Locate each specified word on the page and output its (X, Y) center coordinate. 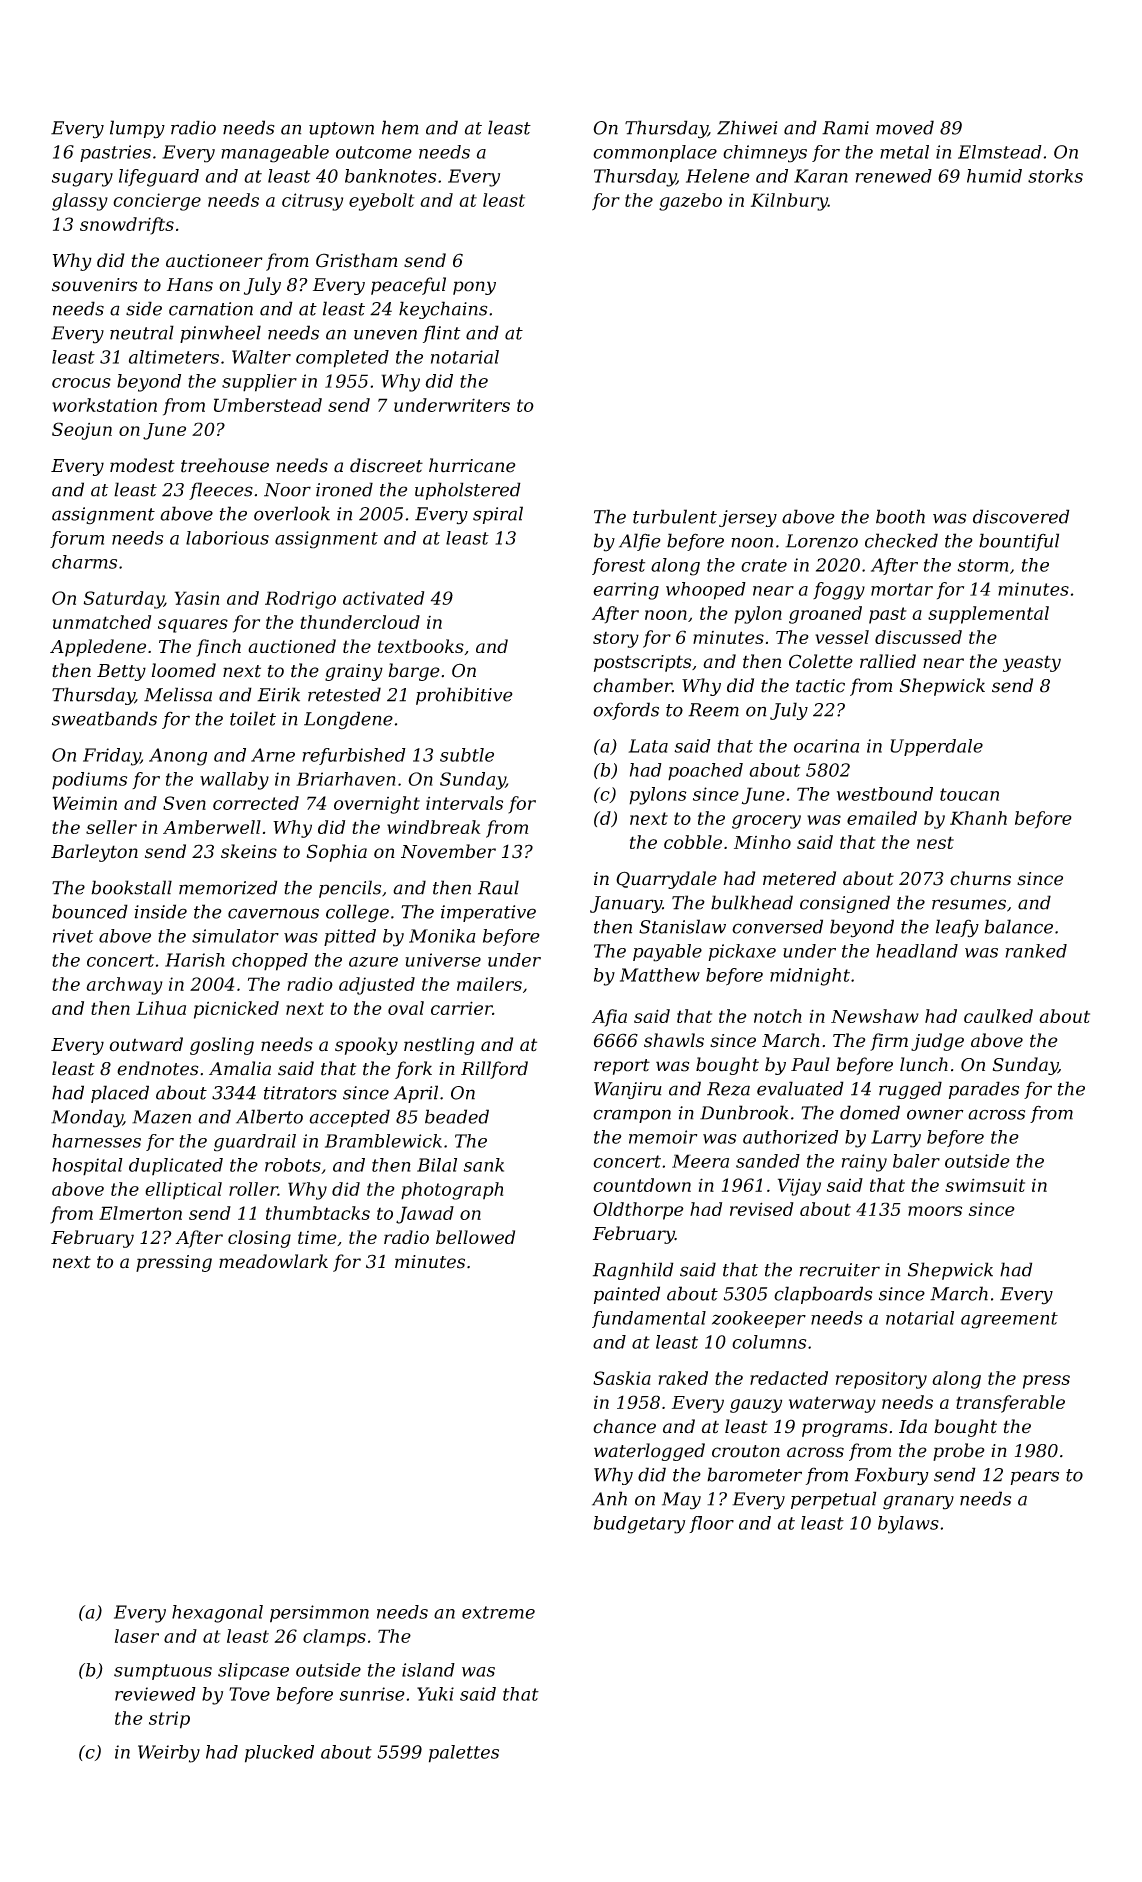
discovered (1021, 516)
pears (1034, 1478)
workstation (104, 405)
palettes (464, 1754)
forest (618, 566)
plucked (279, 1754)
